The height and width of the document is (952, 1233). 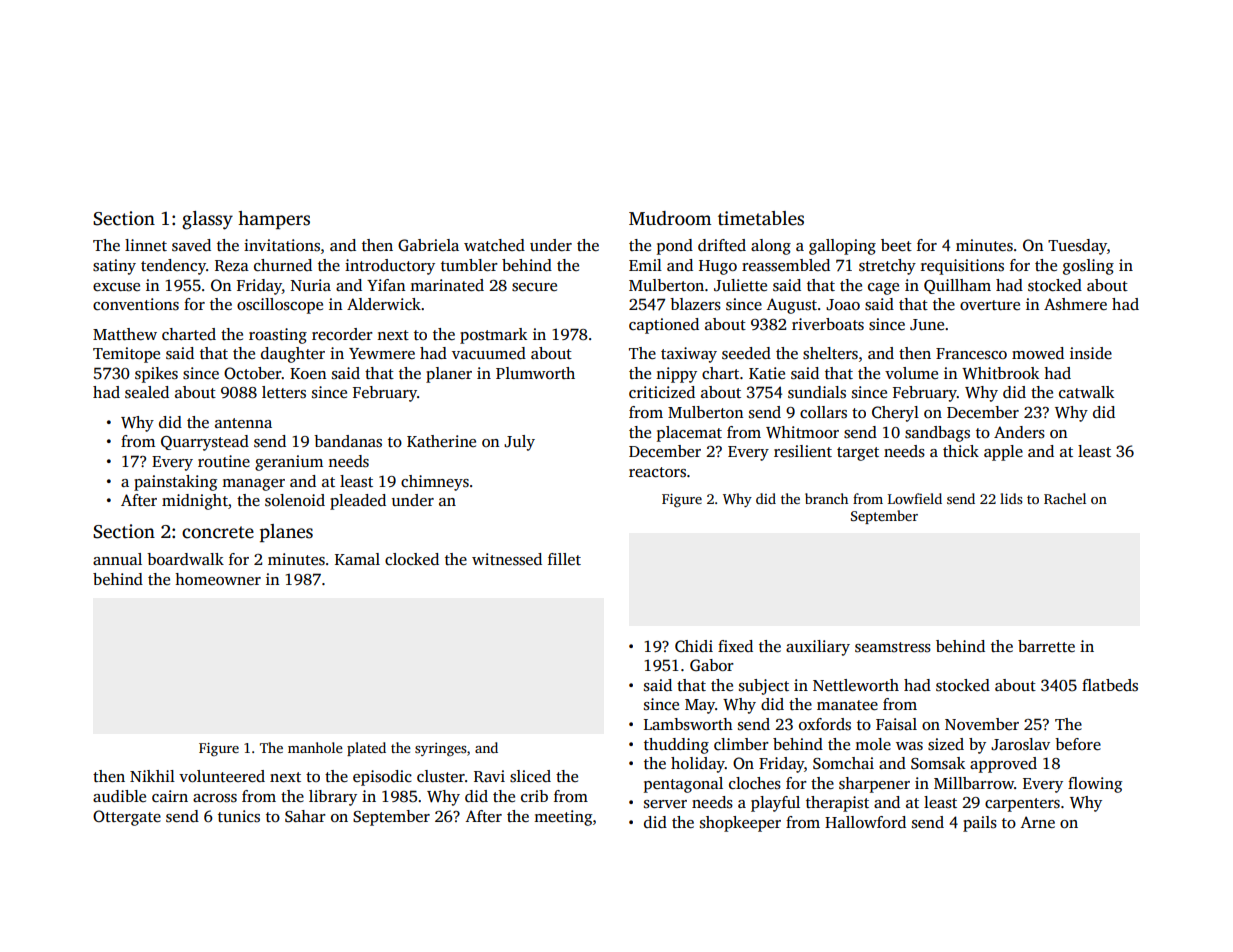 I want to click on Nikhil, so click(x=152, y=776).
